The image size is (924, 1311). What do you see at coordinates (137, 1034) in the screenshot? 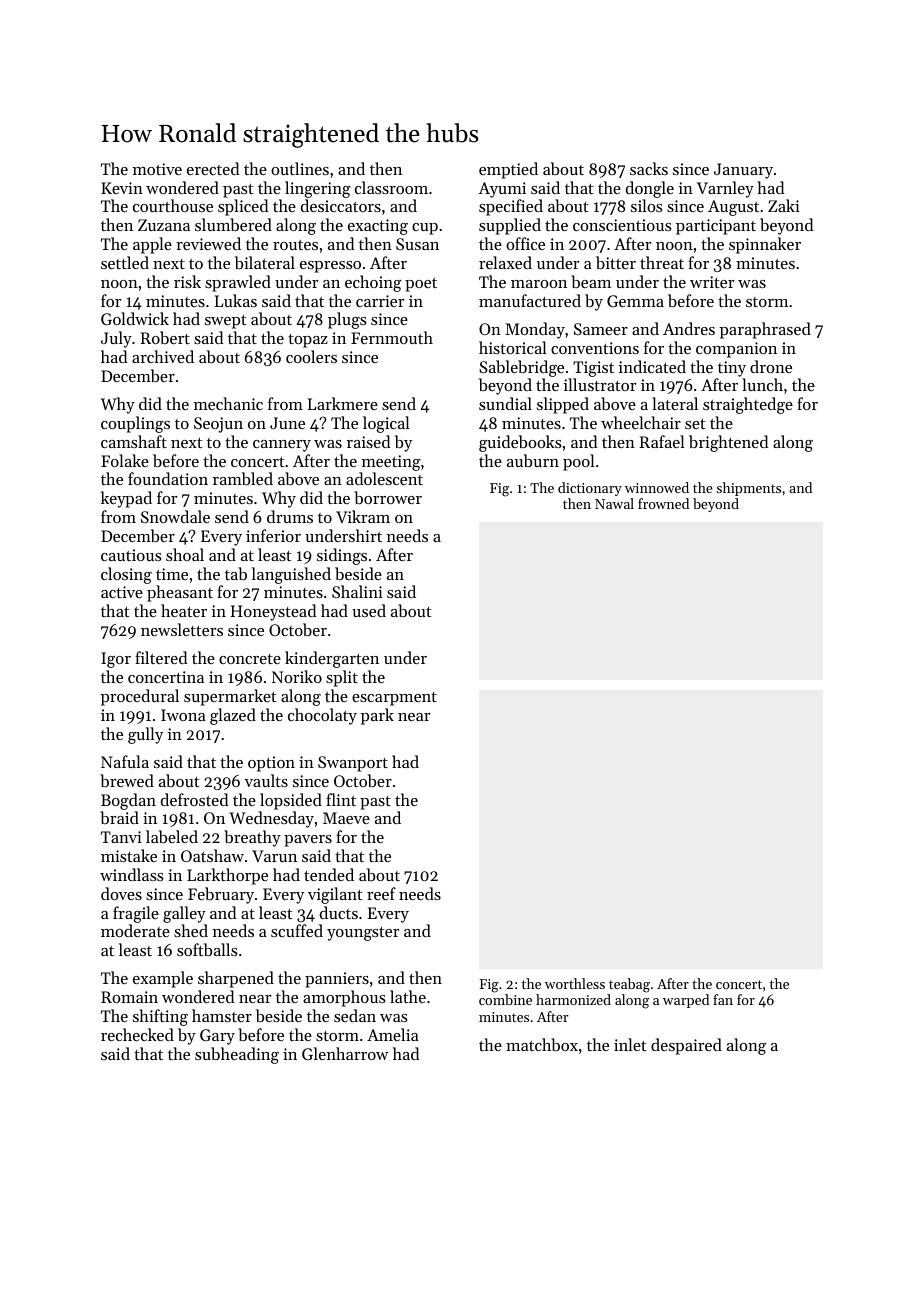
I see `rechecked` at bounding box center [137, 1034].
